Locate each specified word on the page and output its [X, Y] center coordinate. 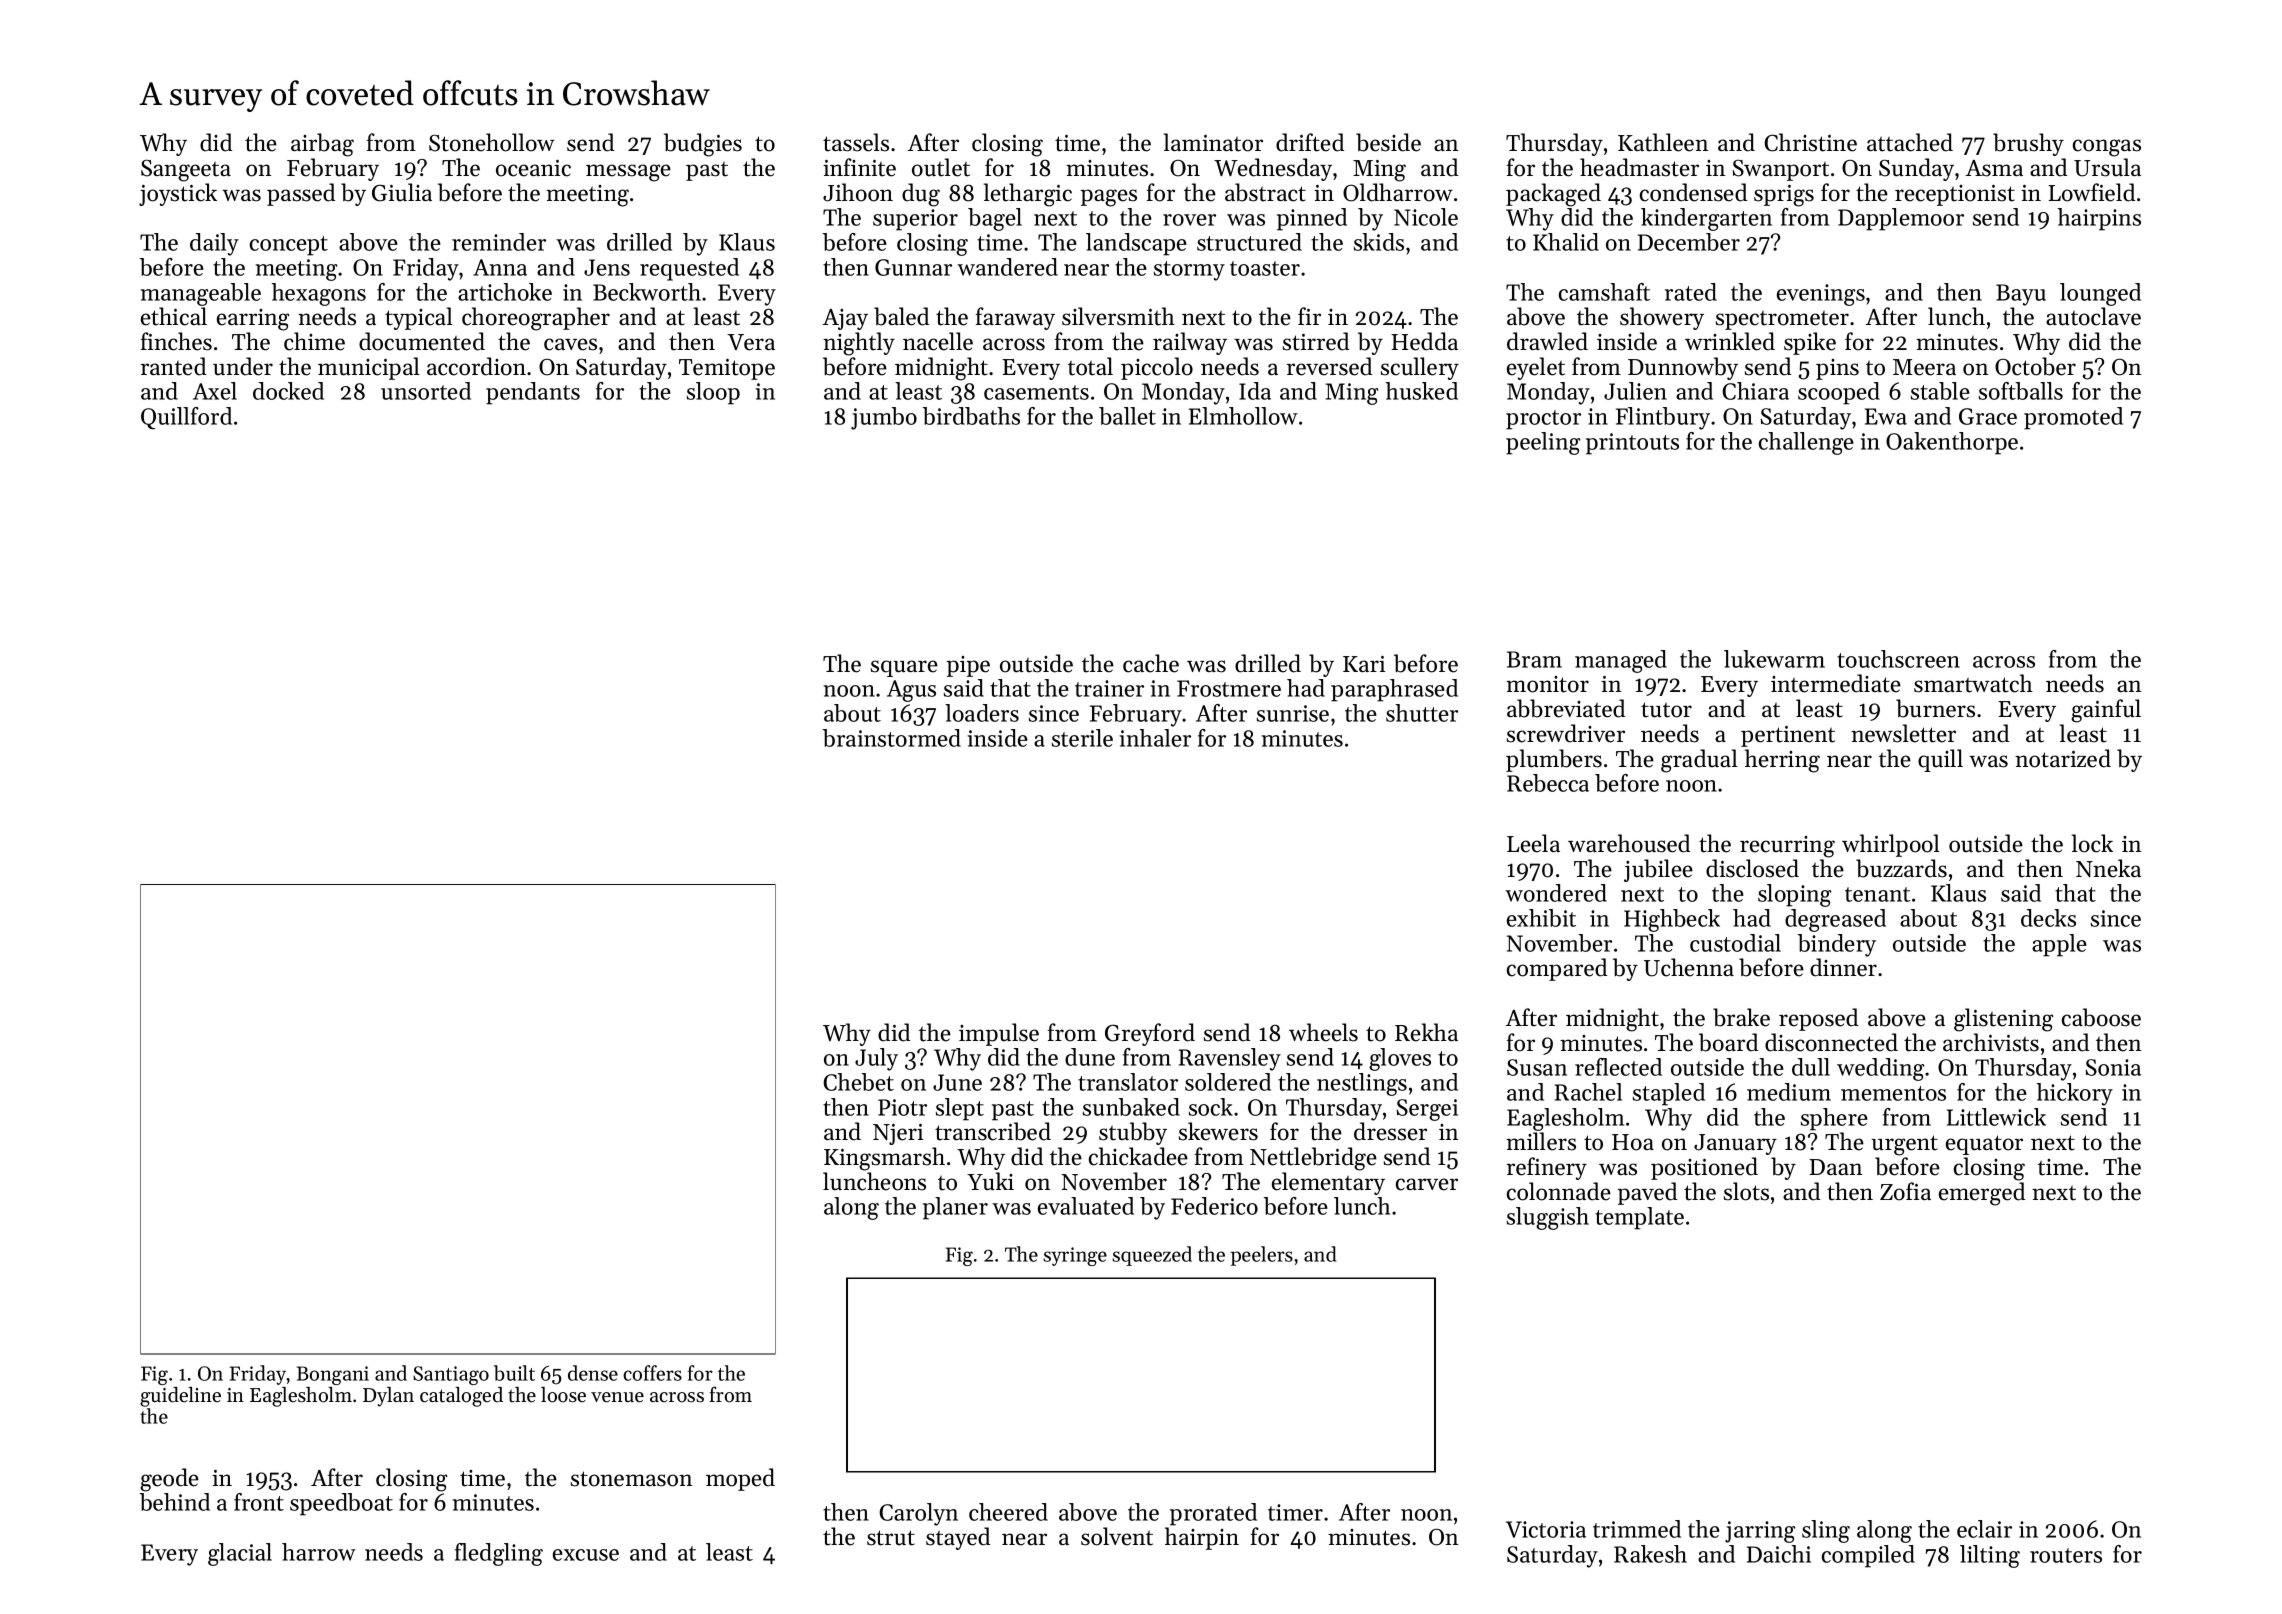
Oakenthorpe [1952, 443]
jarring [1760, 1532]
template [1639, 1218]
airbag [322, 145]
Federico [1214, 1206]
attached [1910, 142]
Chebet [858, 1082]
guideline [180, 1397]
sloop [713, 393]
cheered [1008, 1512]
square [904, 668]
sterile [1082, 738]
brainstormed [892, 738]
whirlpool [1891, 845]
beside [1388, 142]
